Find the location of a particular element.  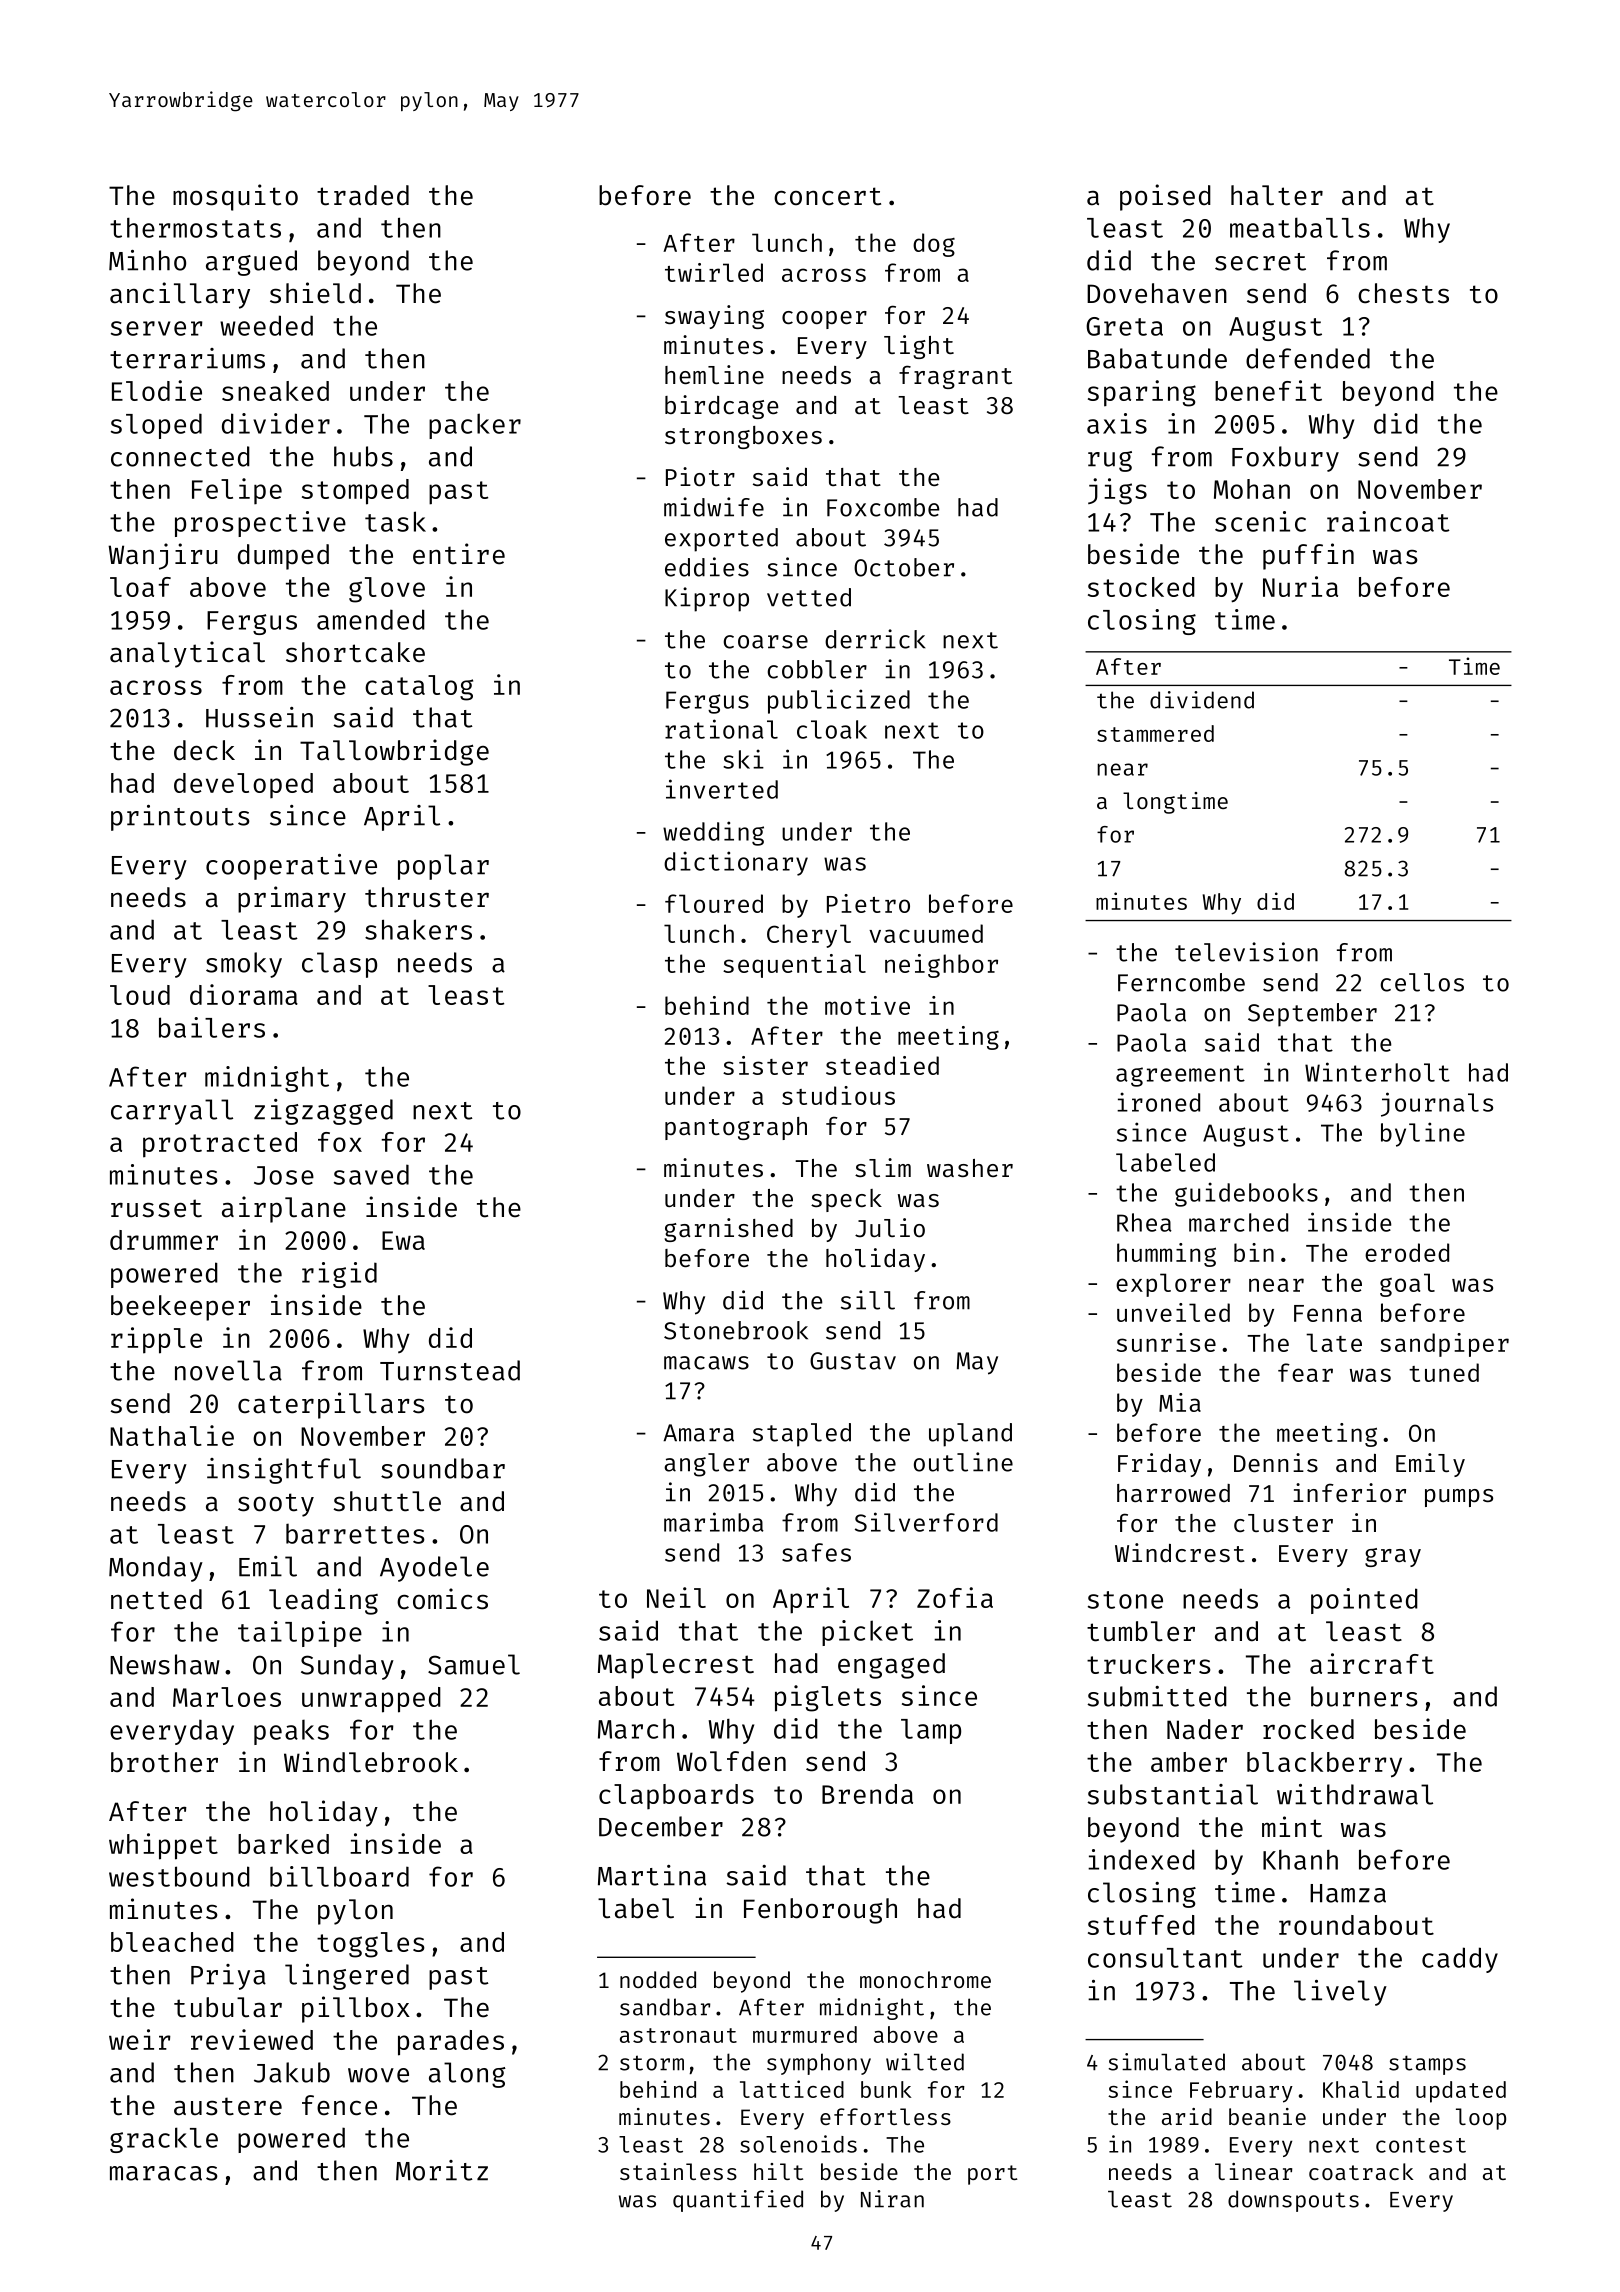

shakers is located at coordinates (418, 929).
